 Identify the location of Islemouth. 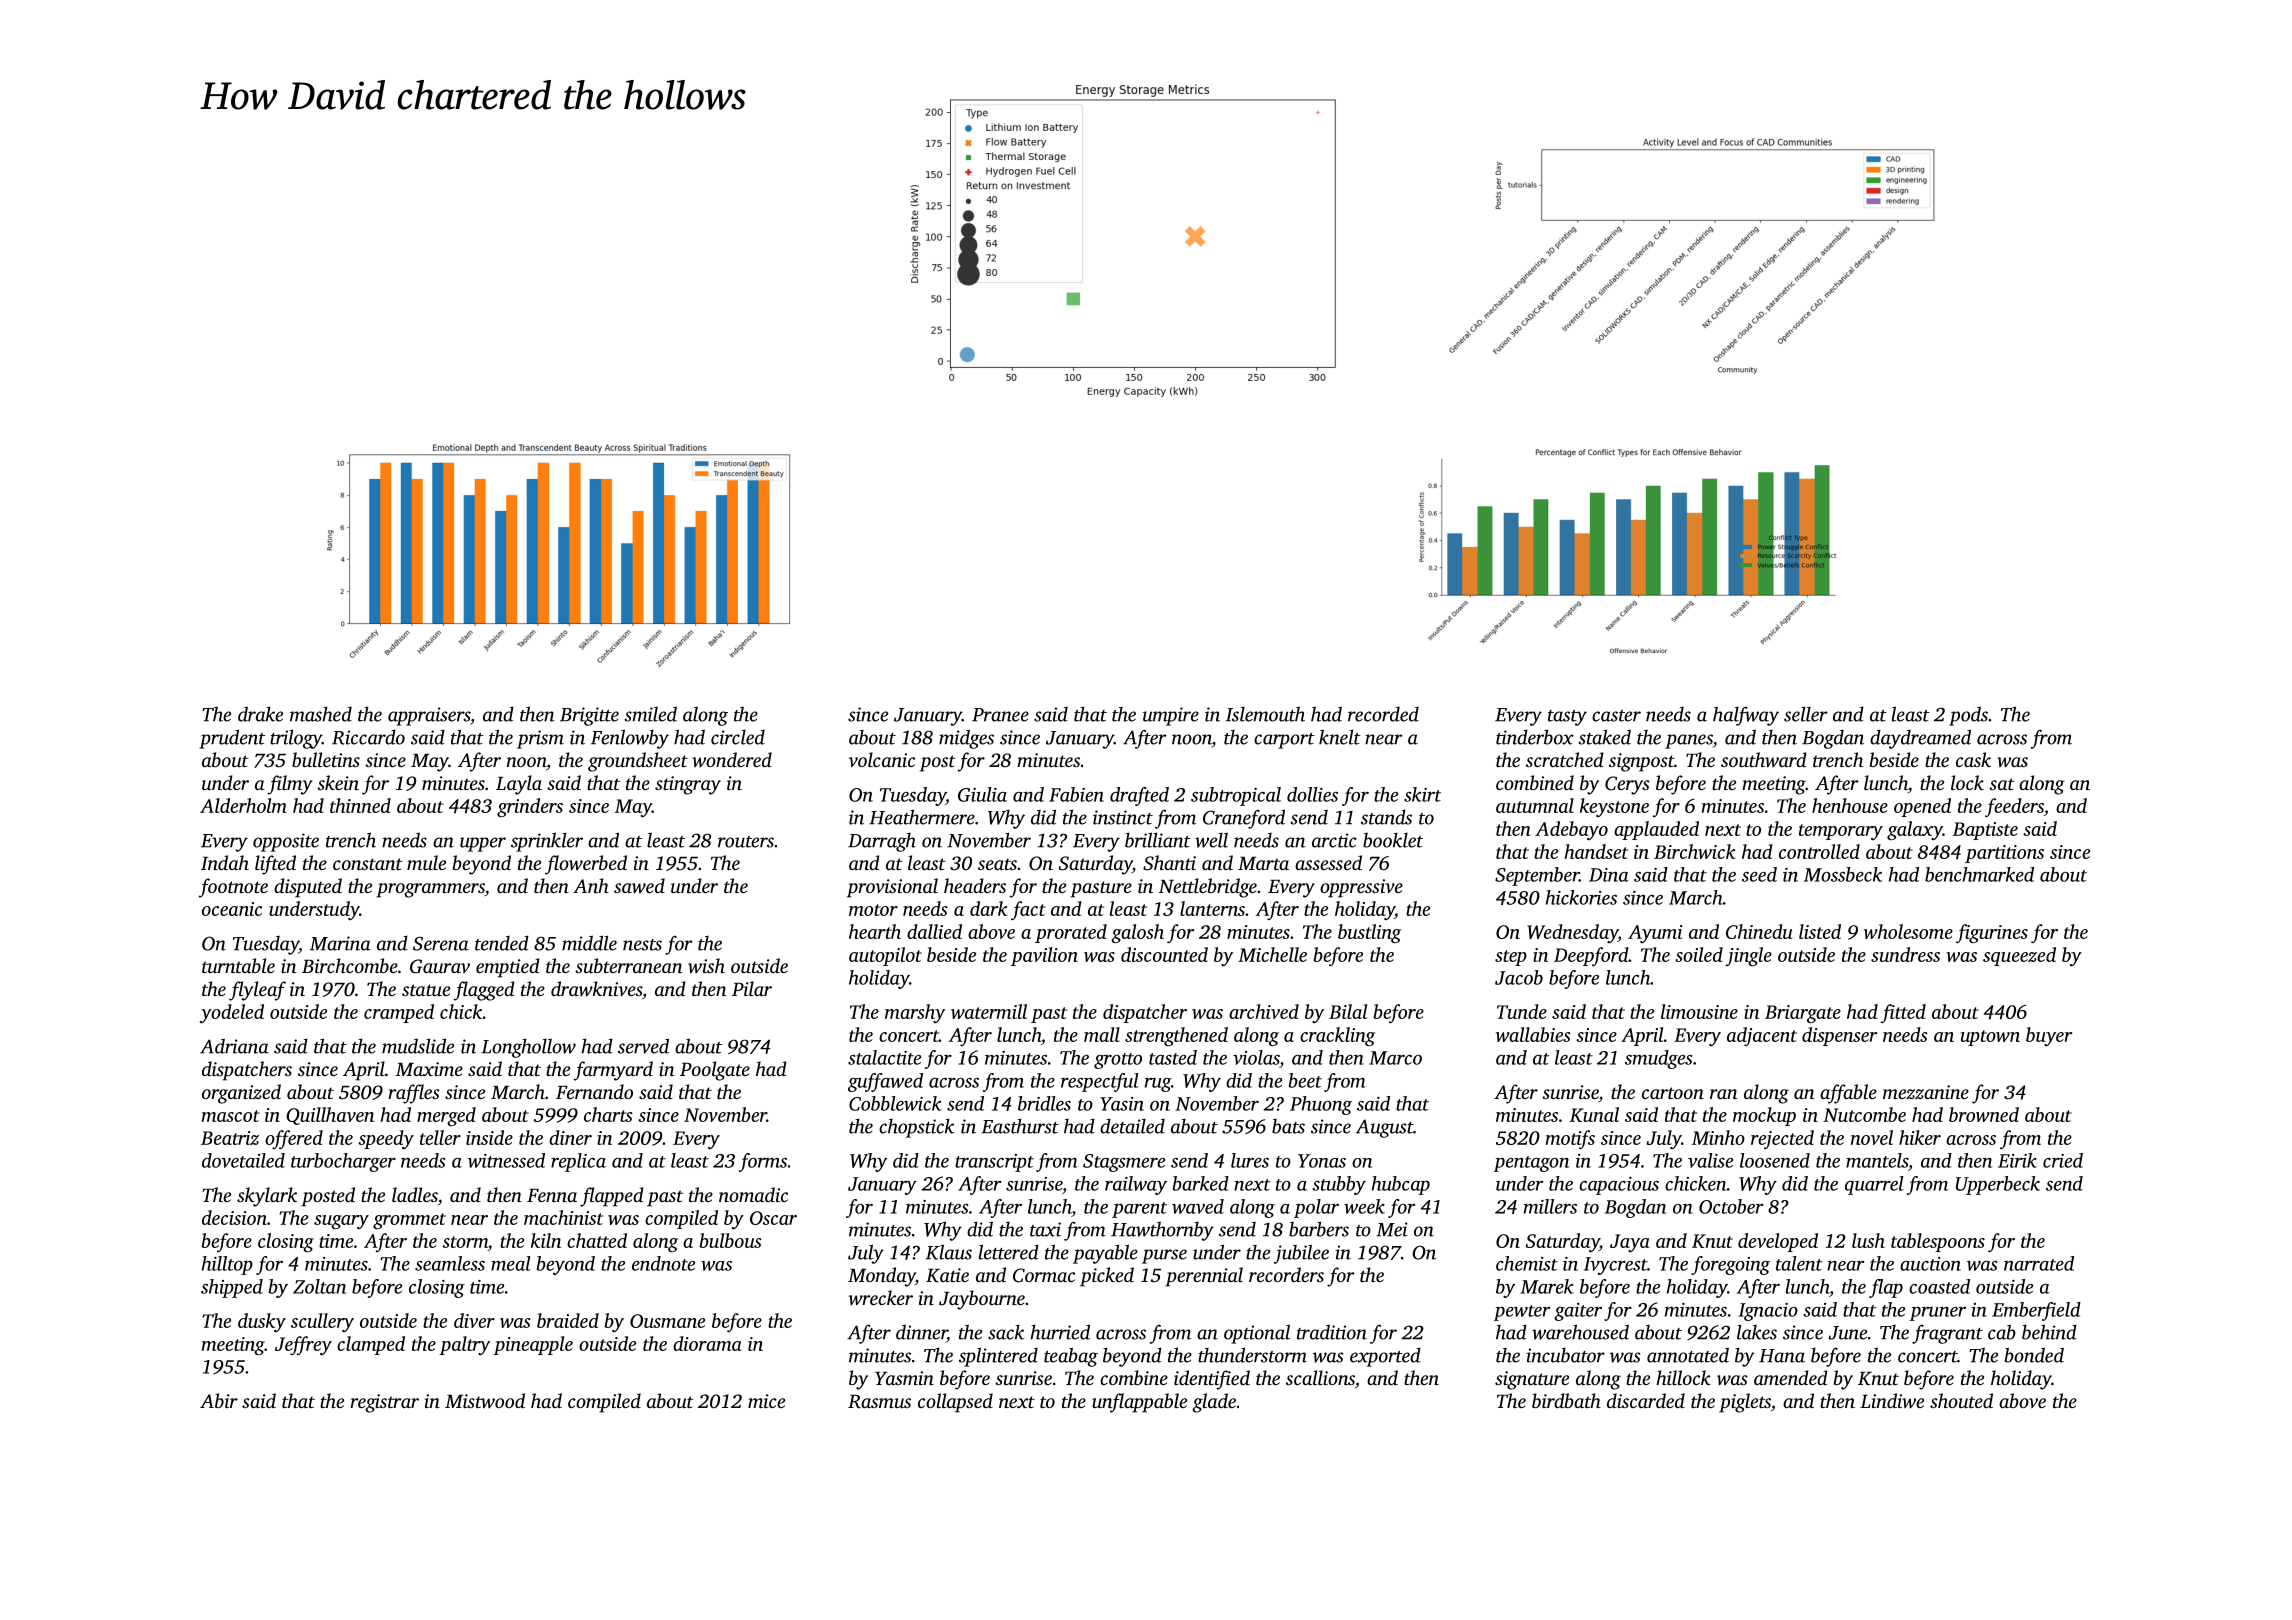
(1265, 714).
